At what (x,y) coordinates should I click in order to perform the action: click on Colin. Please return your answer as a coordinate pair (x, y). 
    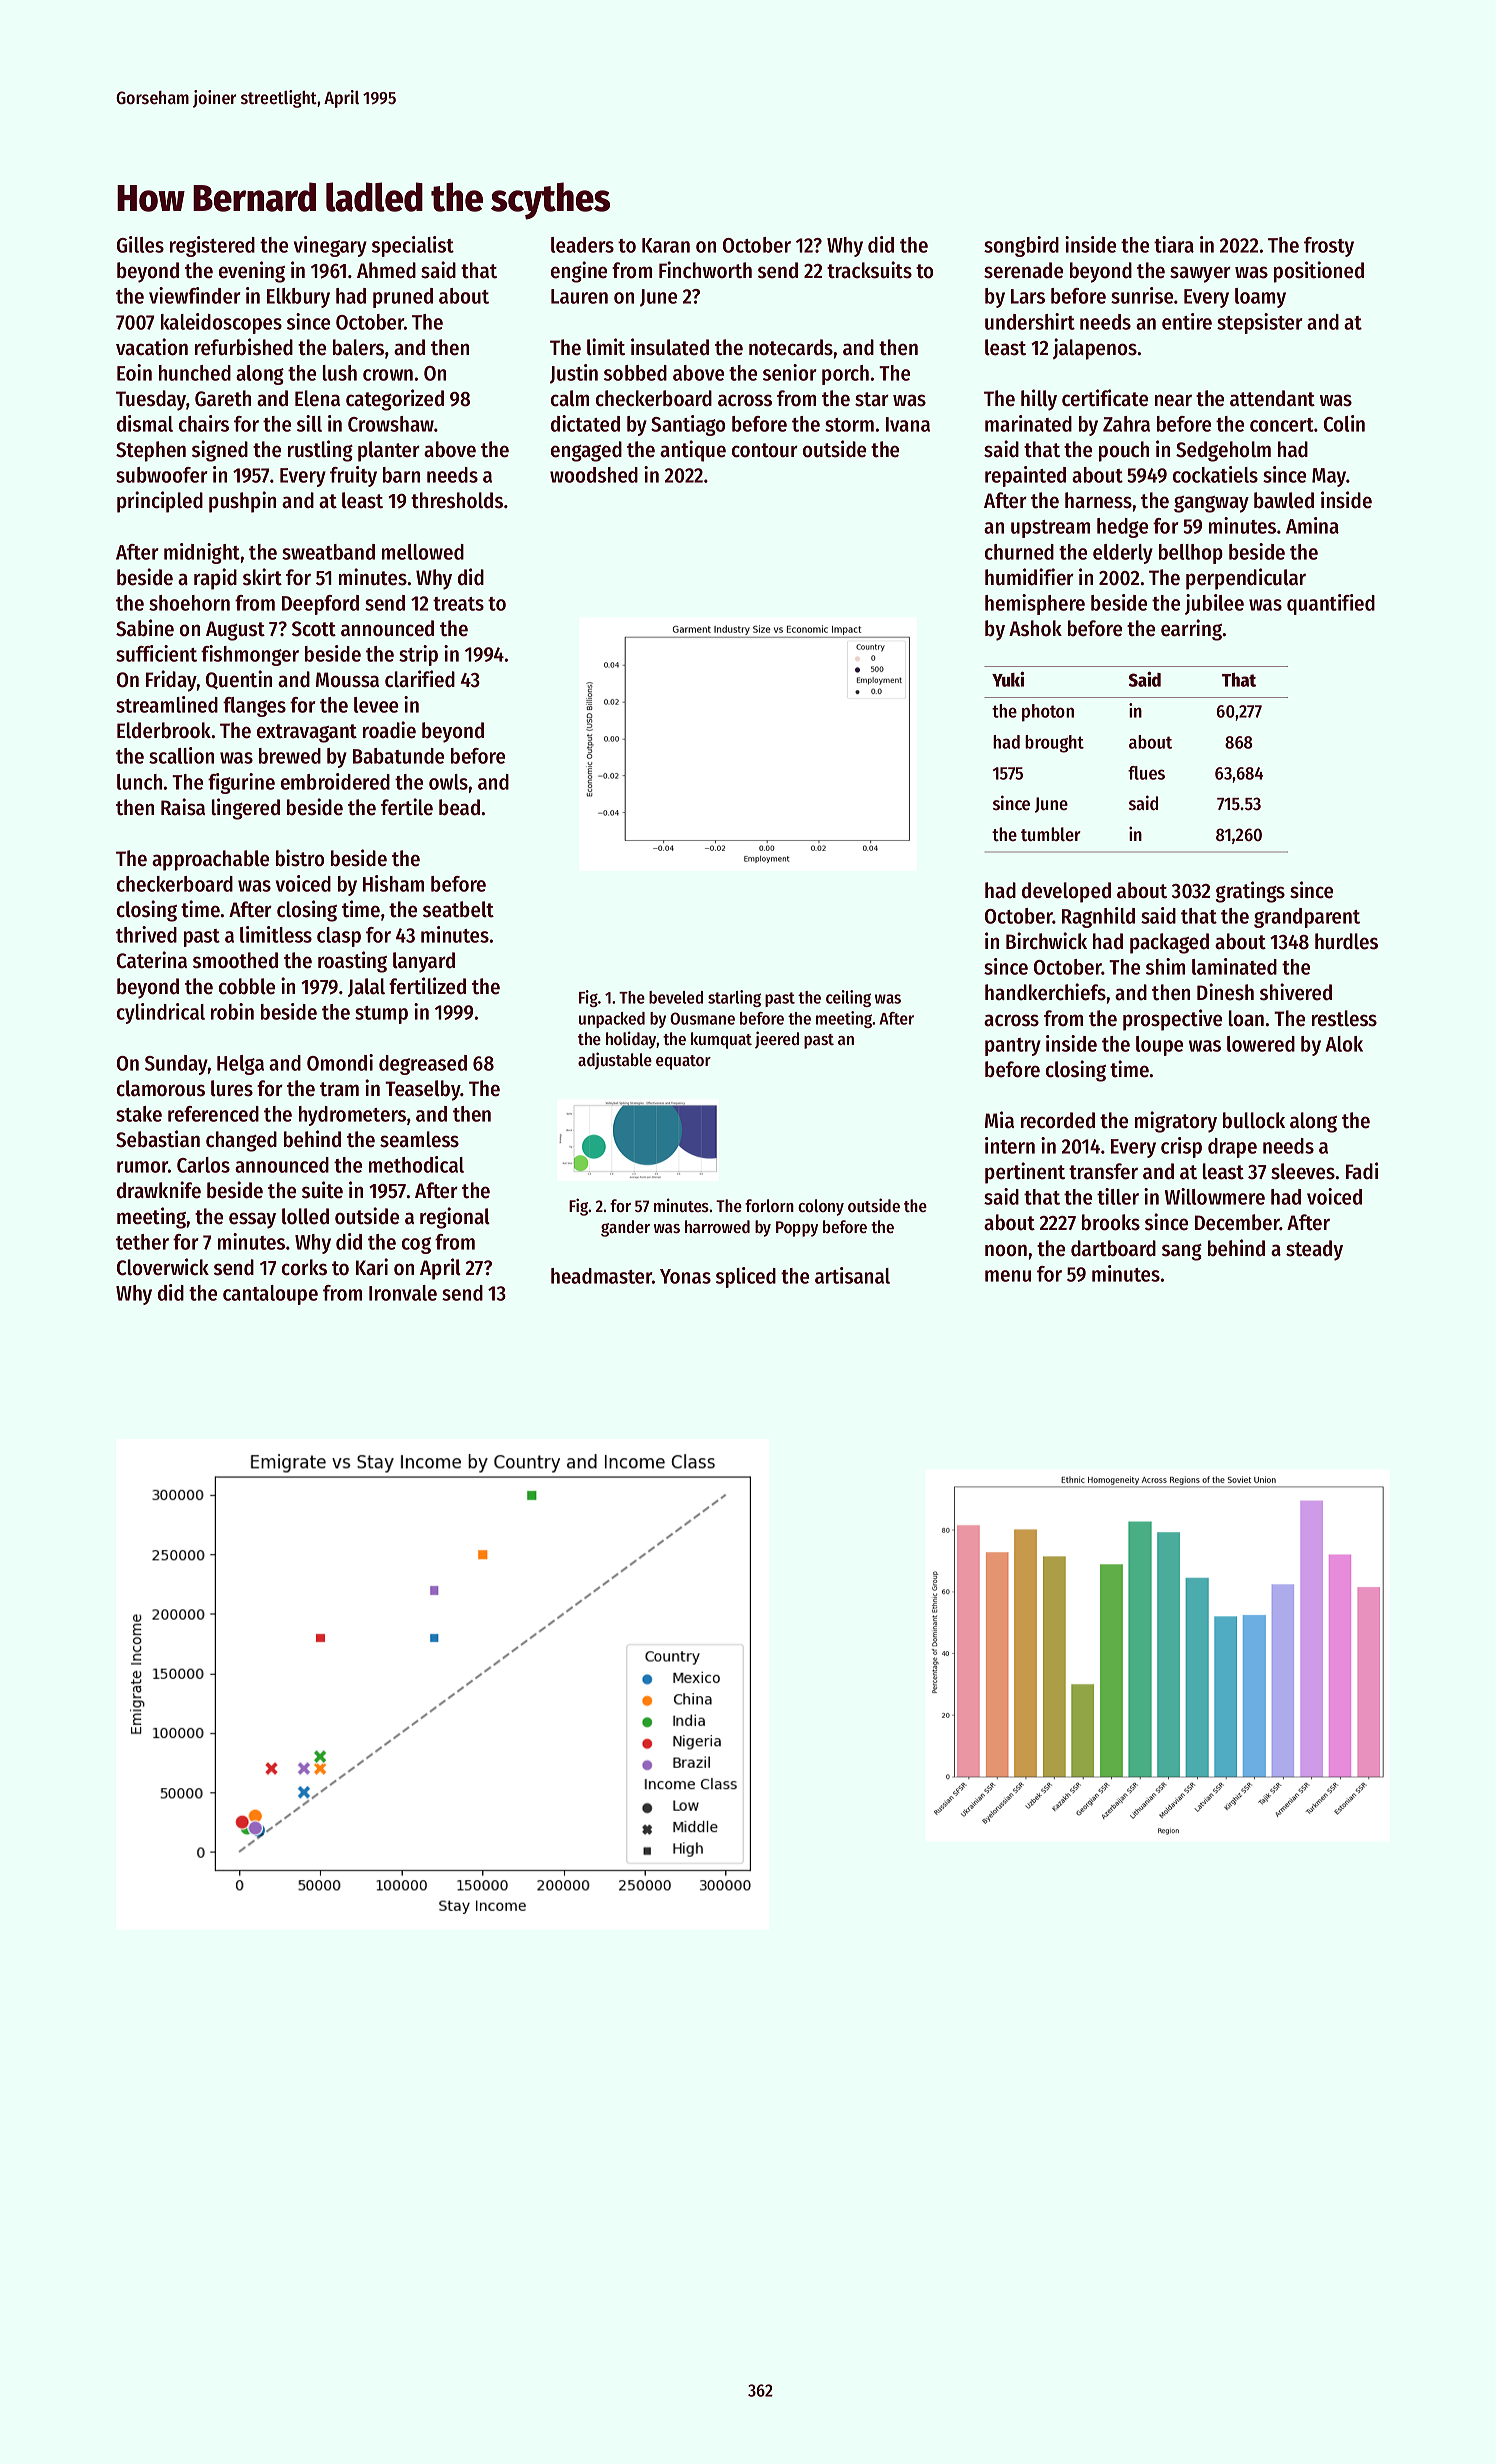
    Looking at the image, I should click on (1344, 423).
